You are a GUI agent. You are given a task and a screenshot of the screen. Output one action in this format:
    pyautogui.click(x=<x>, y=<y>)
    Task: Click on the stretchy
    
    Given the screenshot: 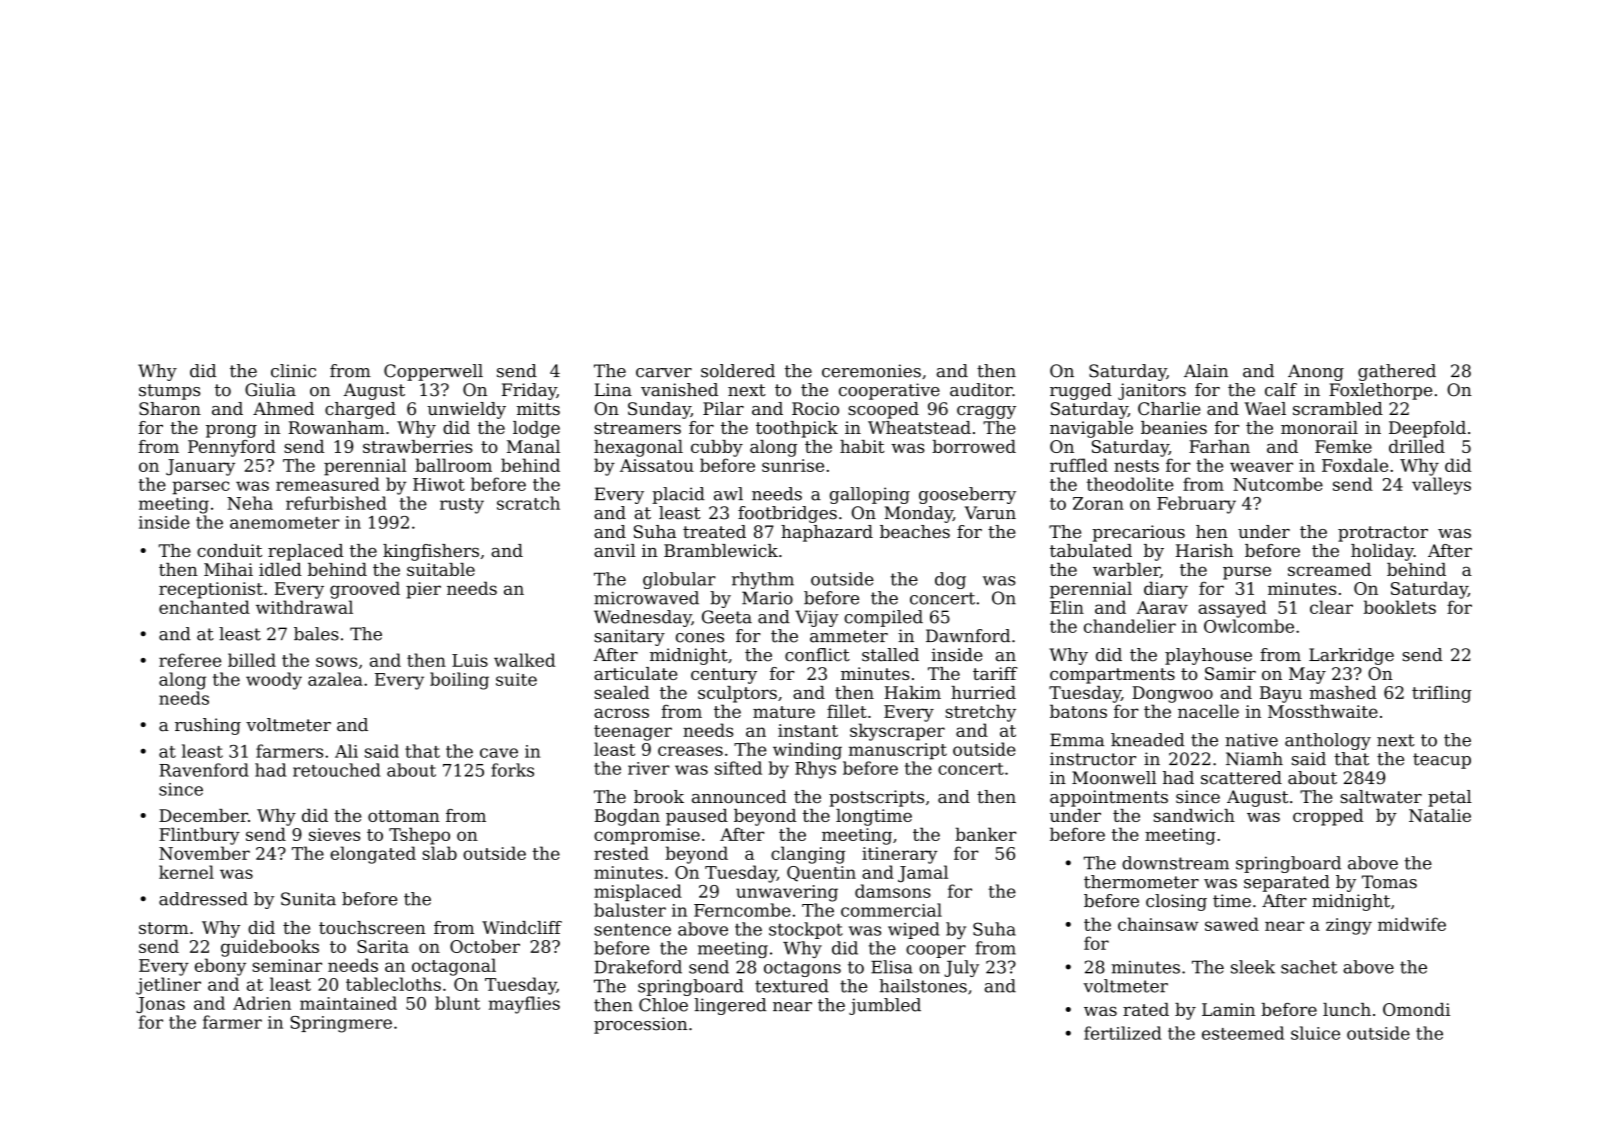 What is the action you would take?
    pyautogui.click(x=980, y=713)
